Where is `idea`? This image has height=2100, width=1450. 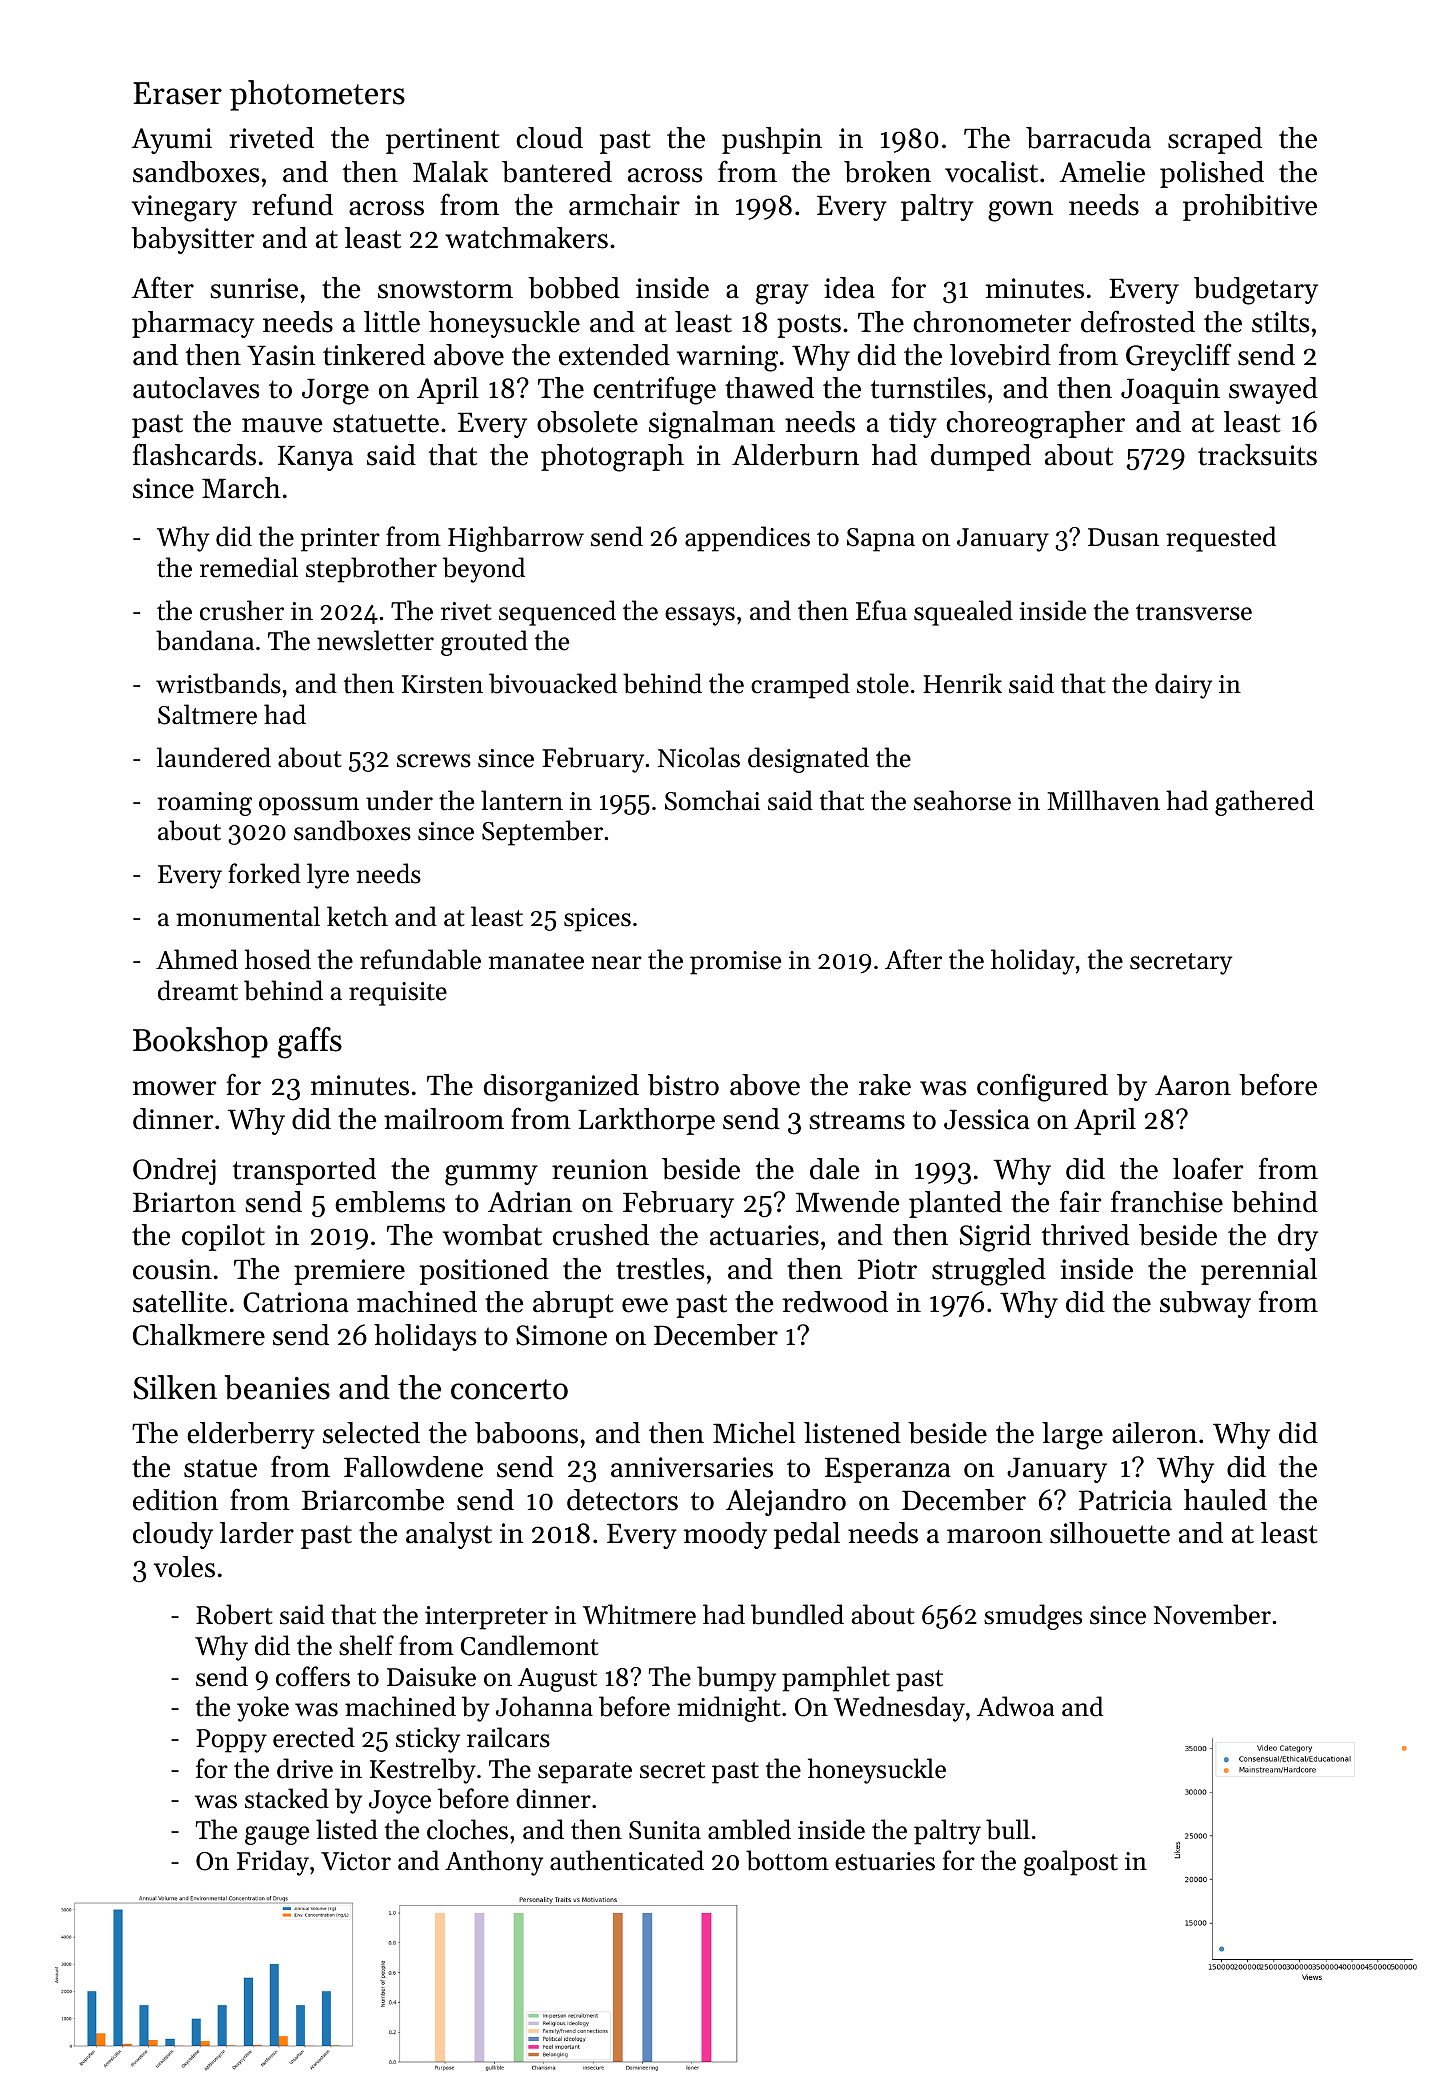 idea is located at coordinates (849, 288).
